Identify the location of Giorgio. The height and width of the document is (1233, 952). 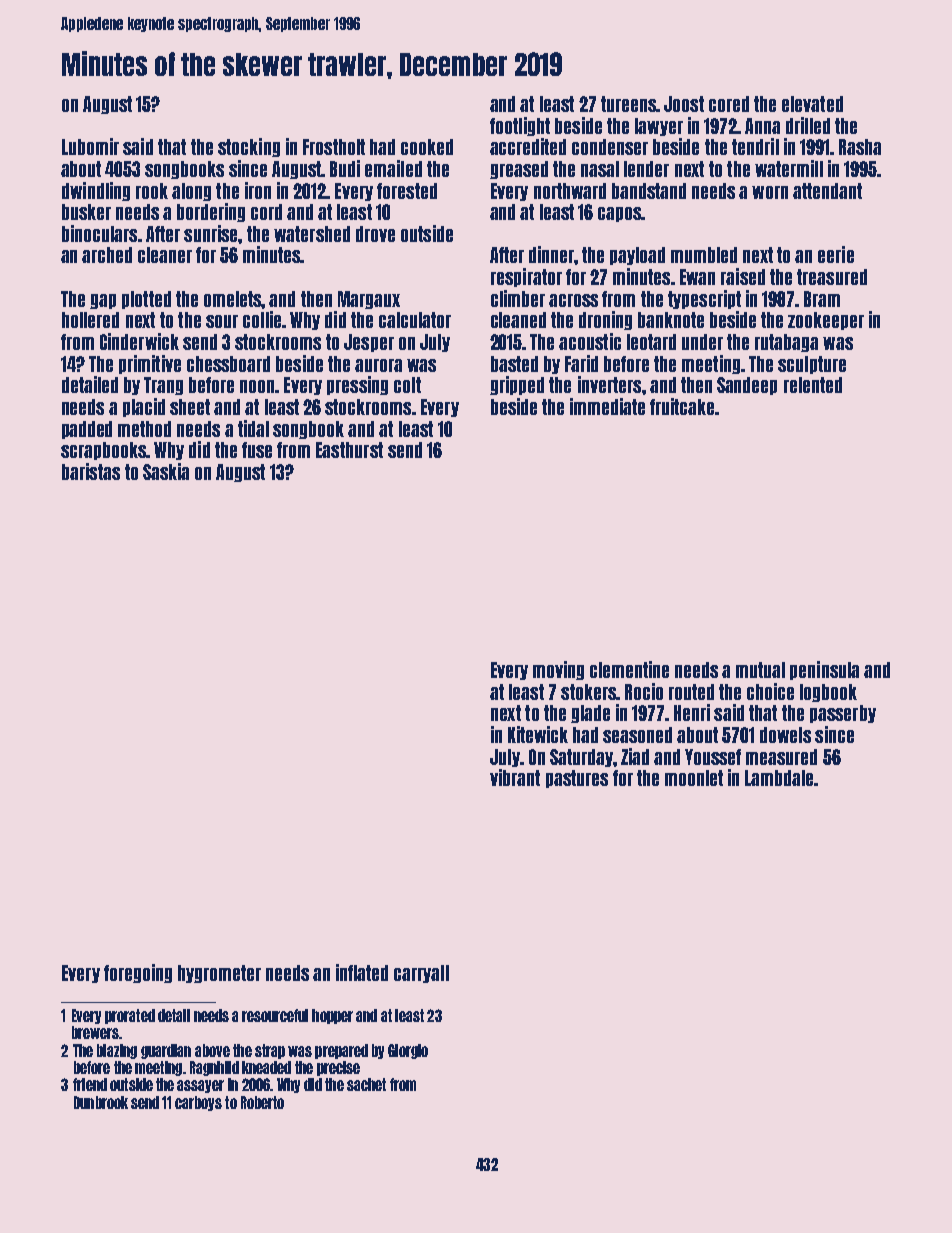
(408, 1051).
